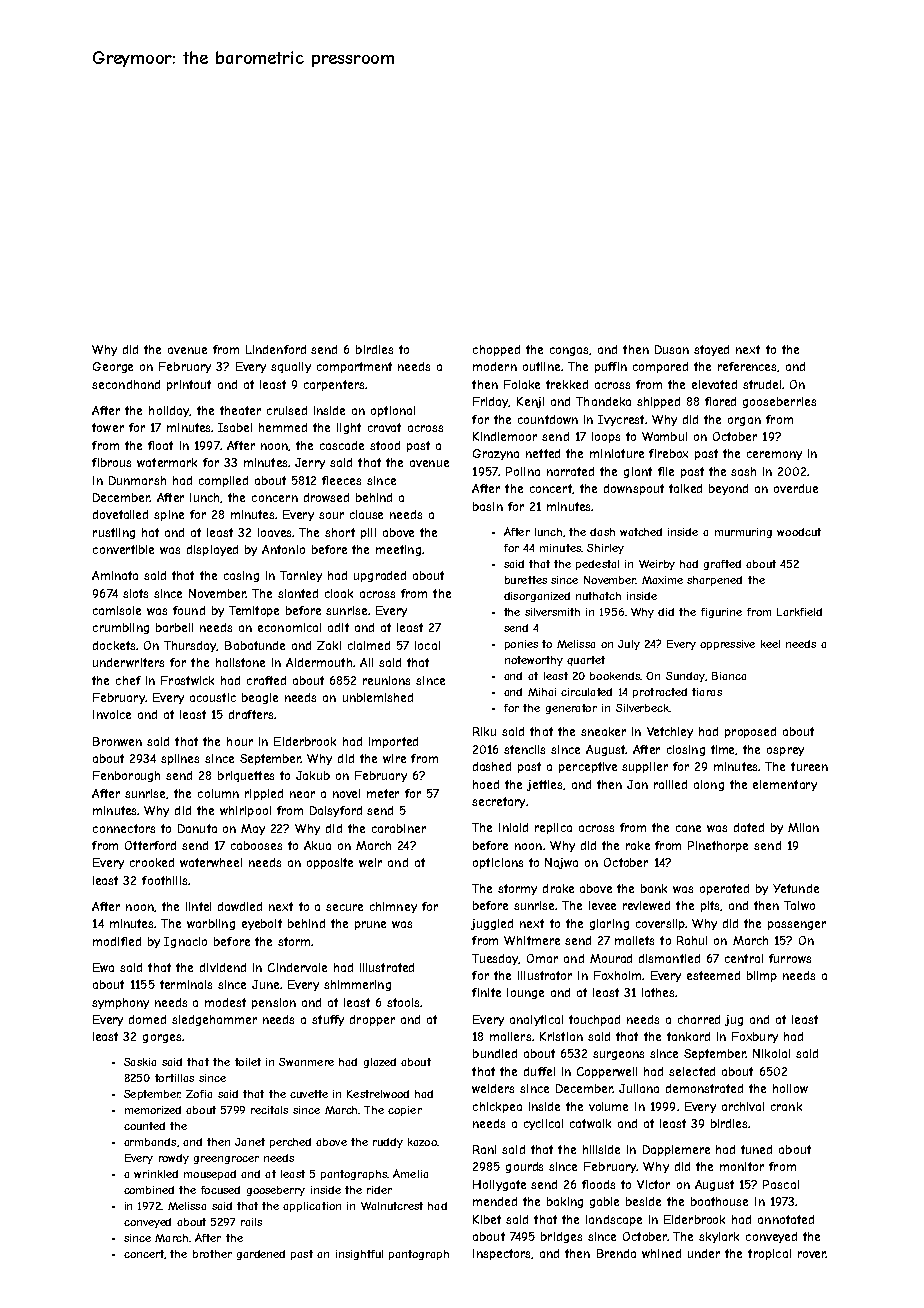 The height and width of the screenshot is (1308, 924). Describe the element at coordinates (212, 1254) in the screenshot. I see `brother` at that location.
